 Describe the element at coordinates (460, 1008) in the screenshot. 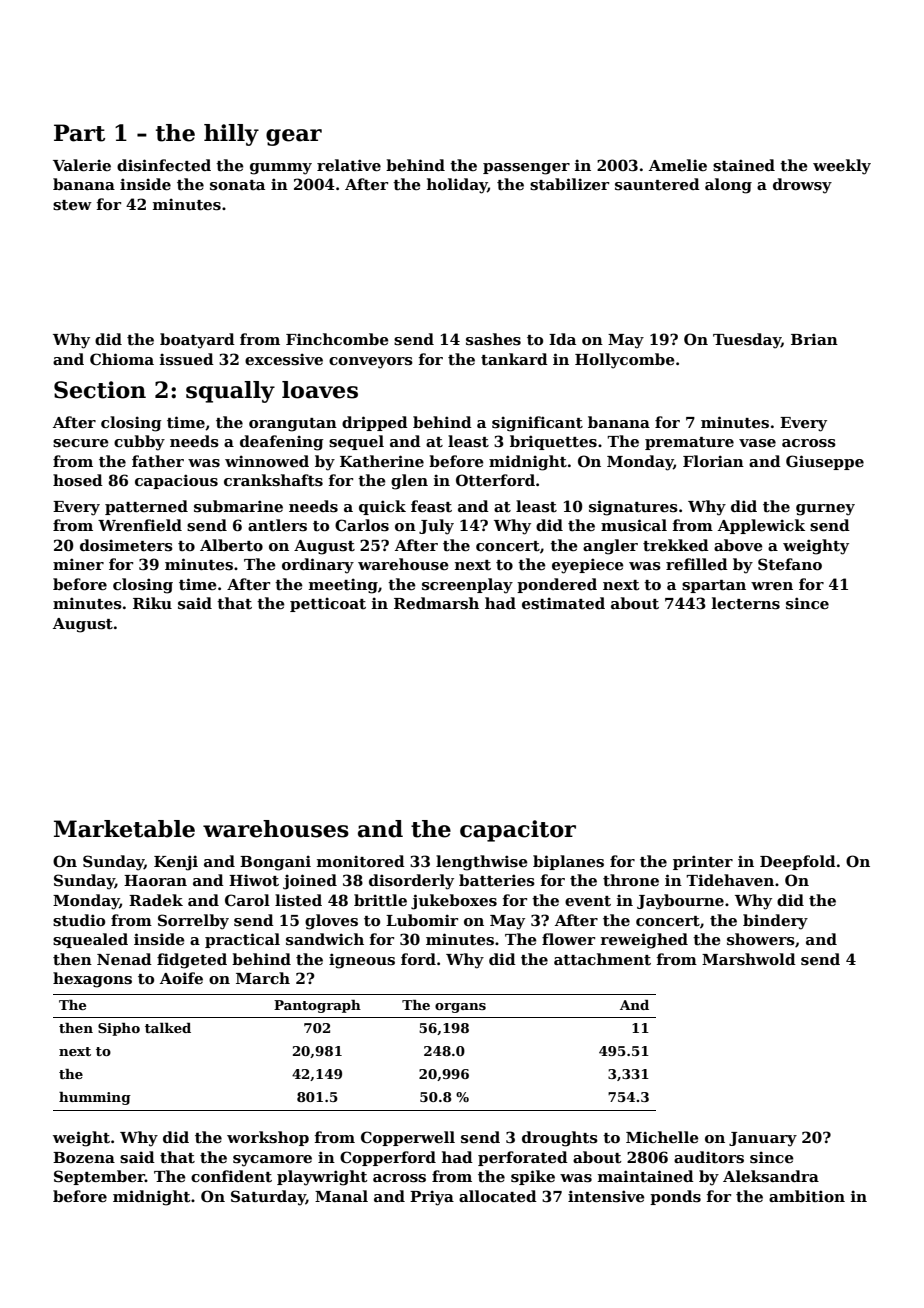

I see `organs` at that location.
